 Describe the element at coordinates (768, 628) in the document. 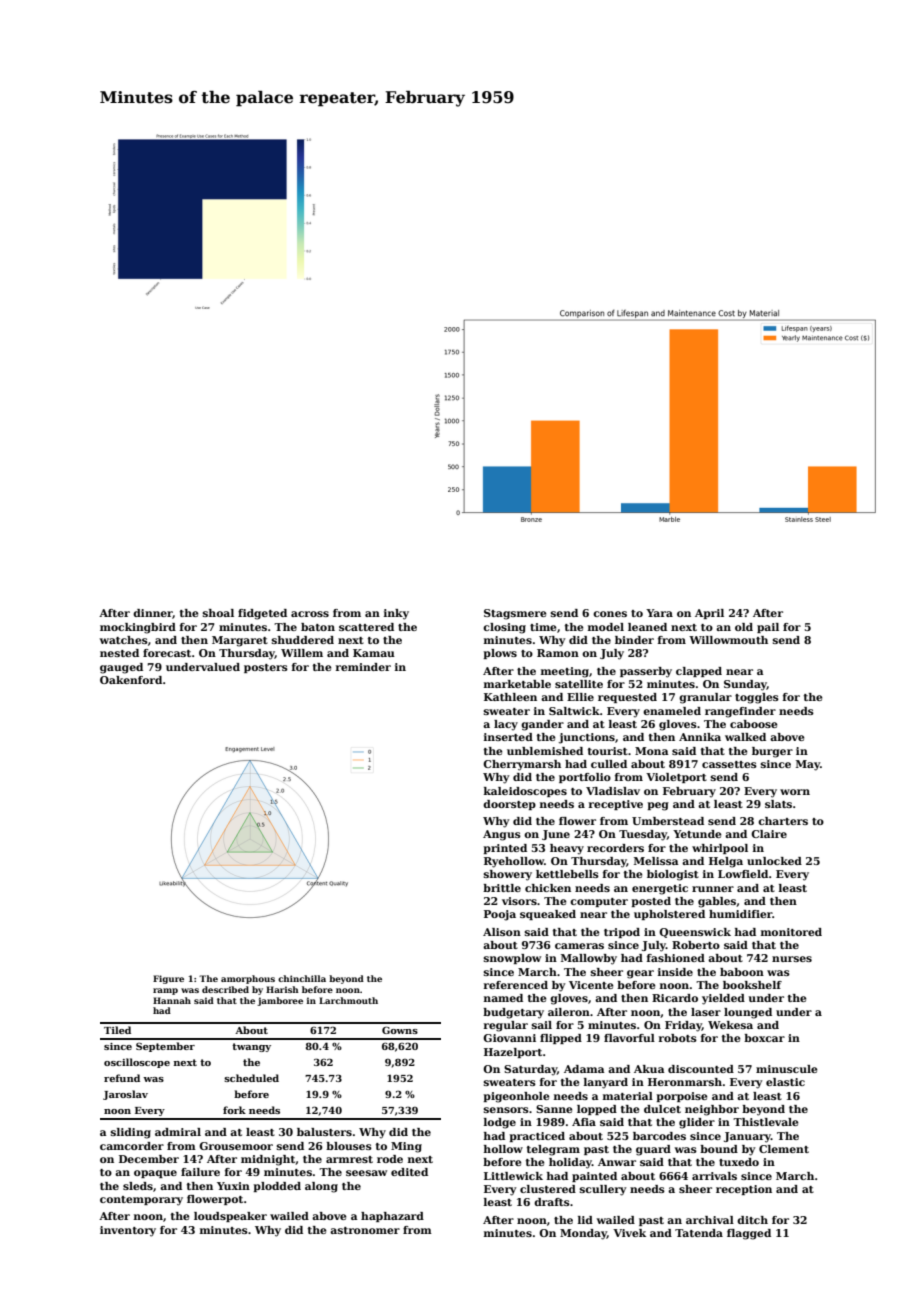

I see `pail` at that location.
